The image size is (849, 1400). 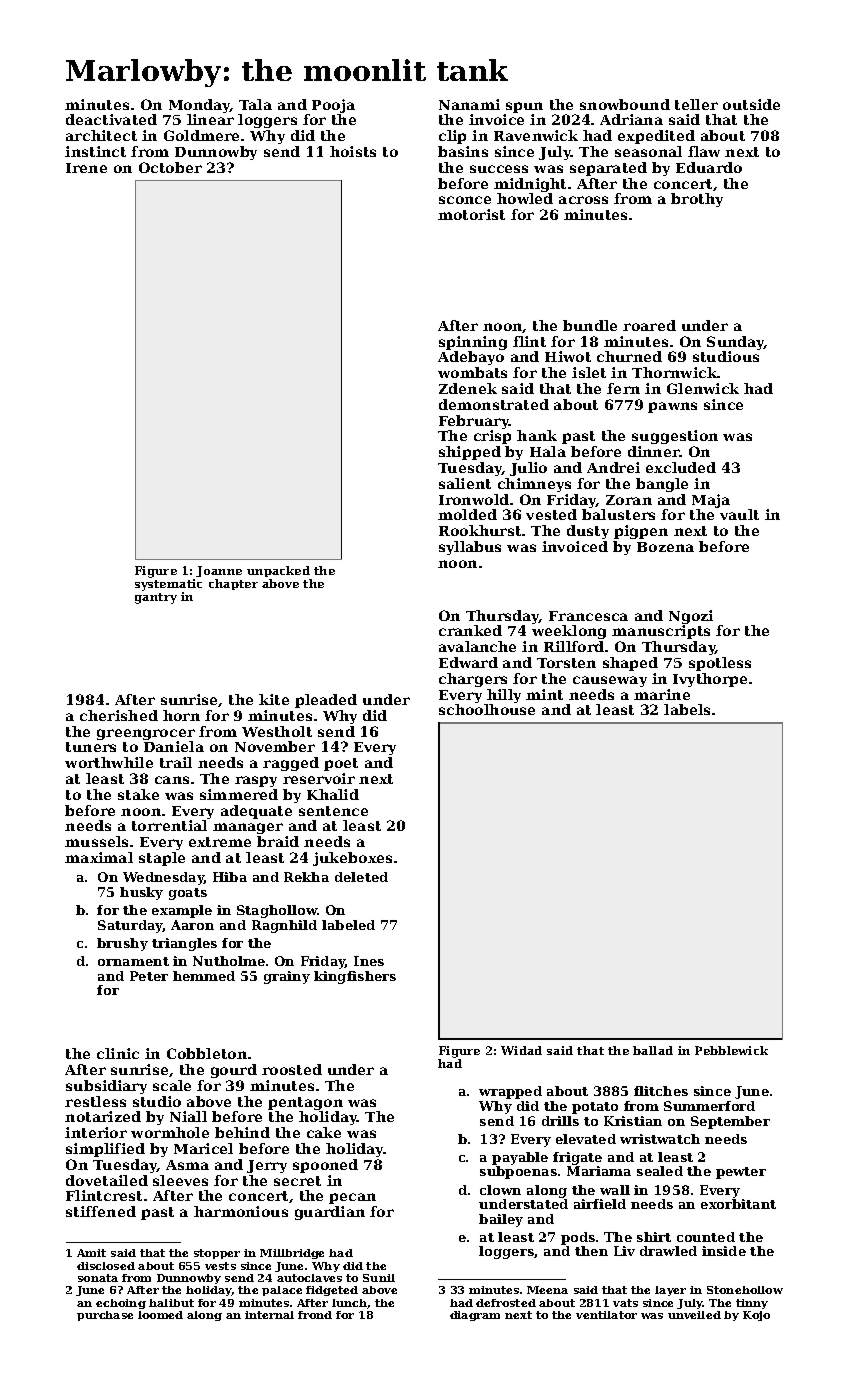 I want to click on exorbitant, so click(x=738, y=1204).
